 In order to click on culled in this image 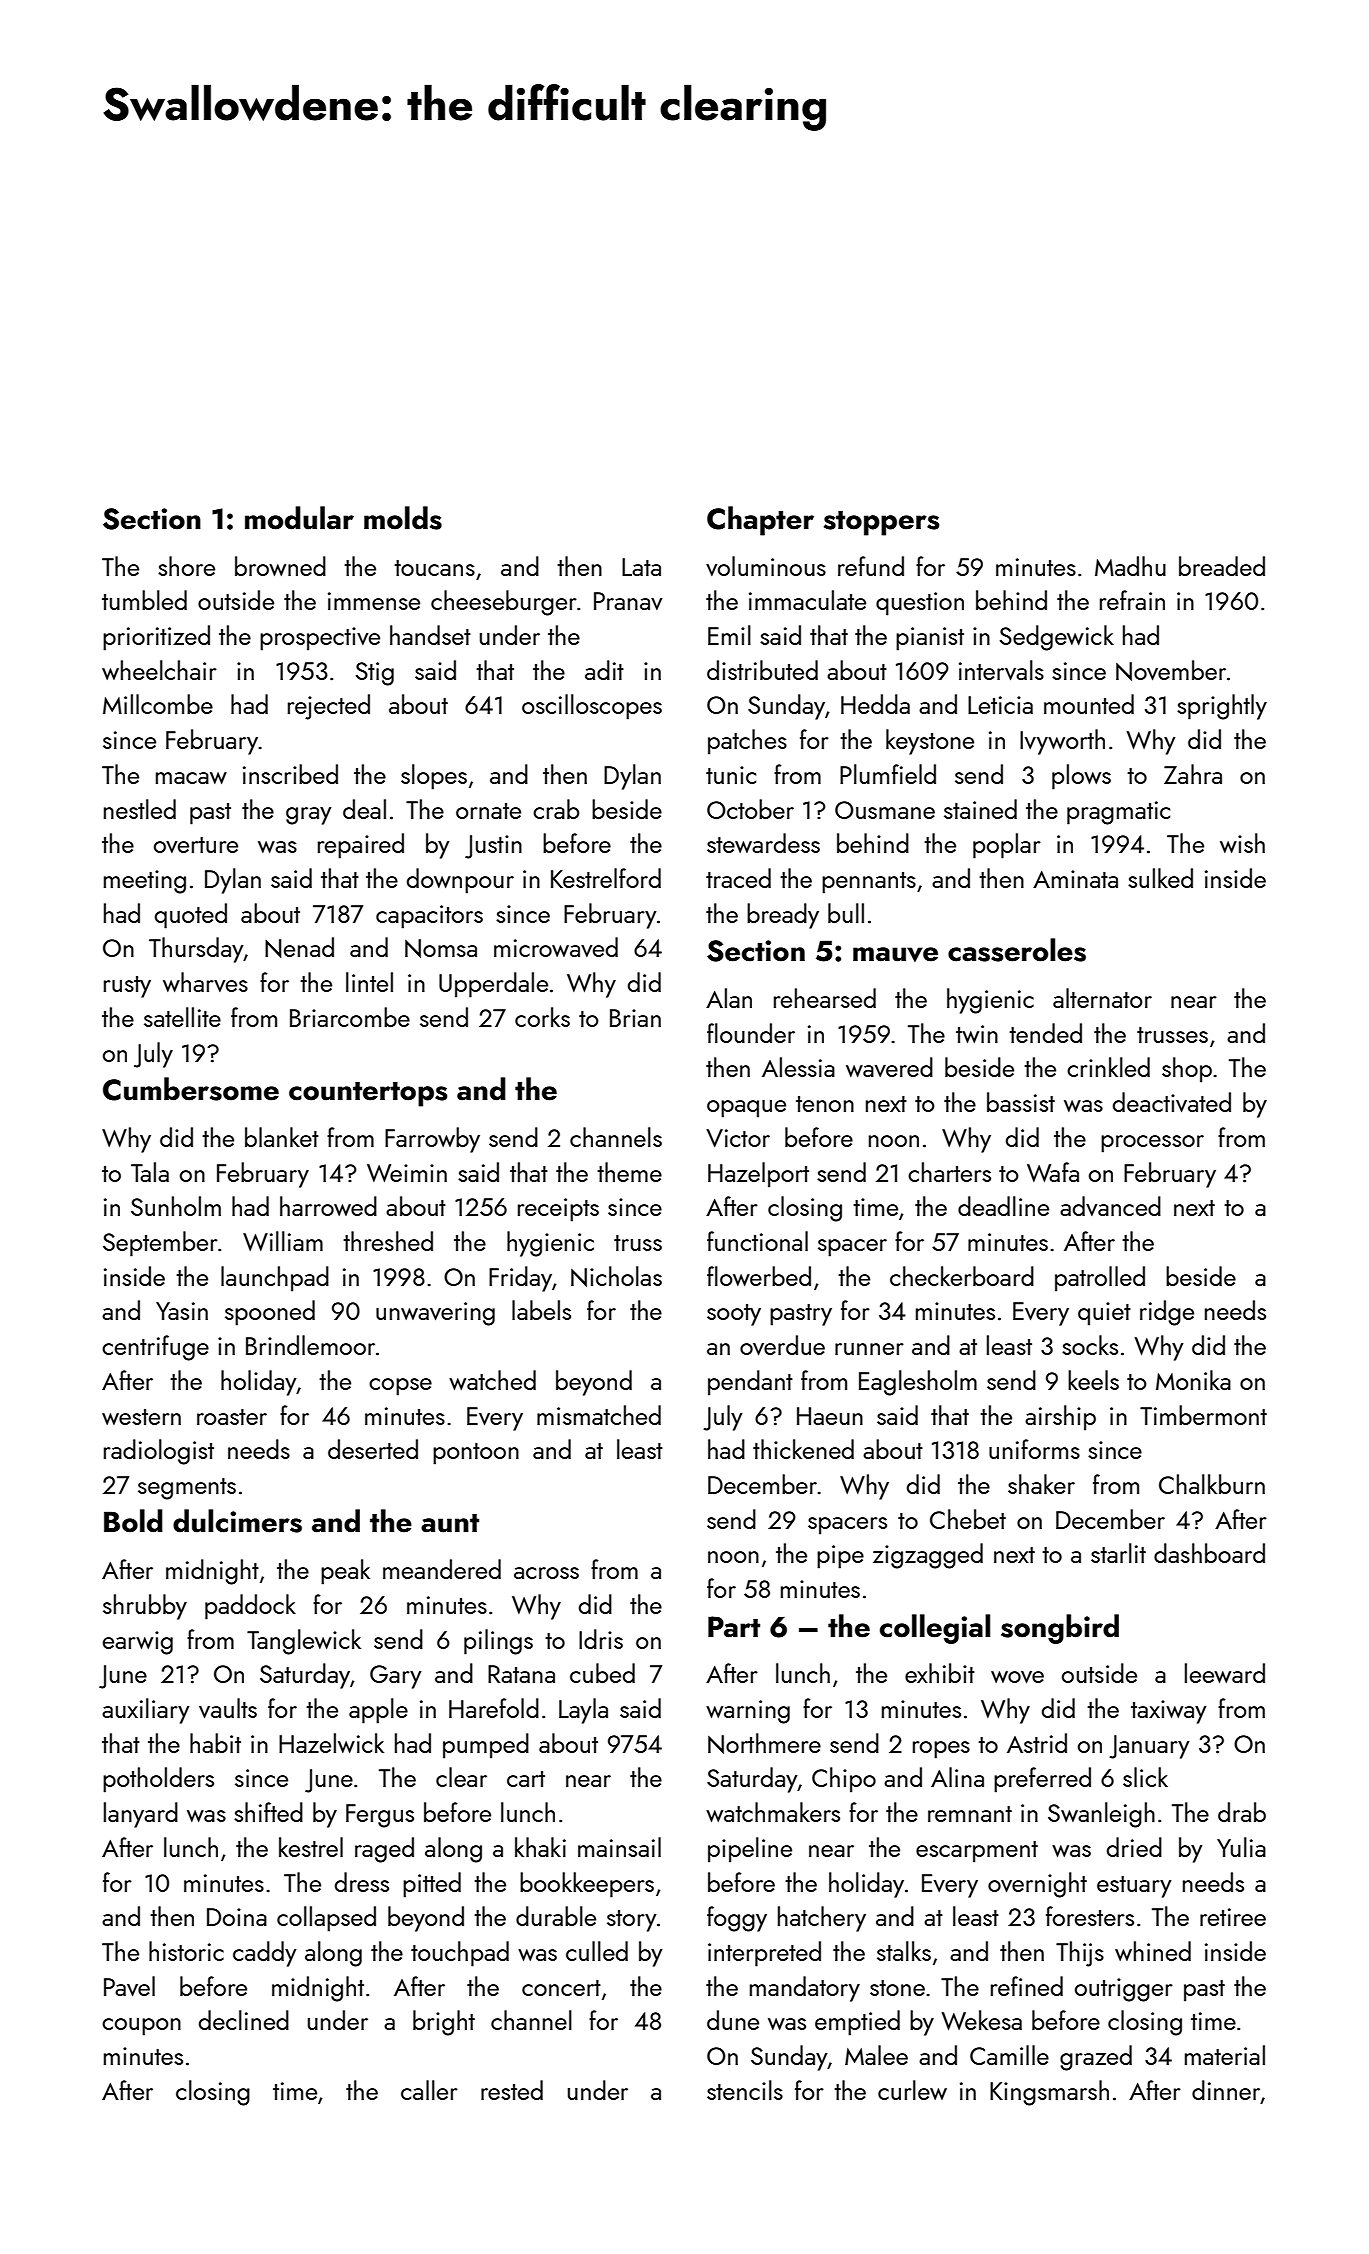, I will do `click(597, 1951)`.
